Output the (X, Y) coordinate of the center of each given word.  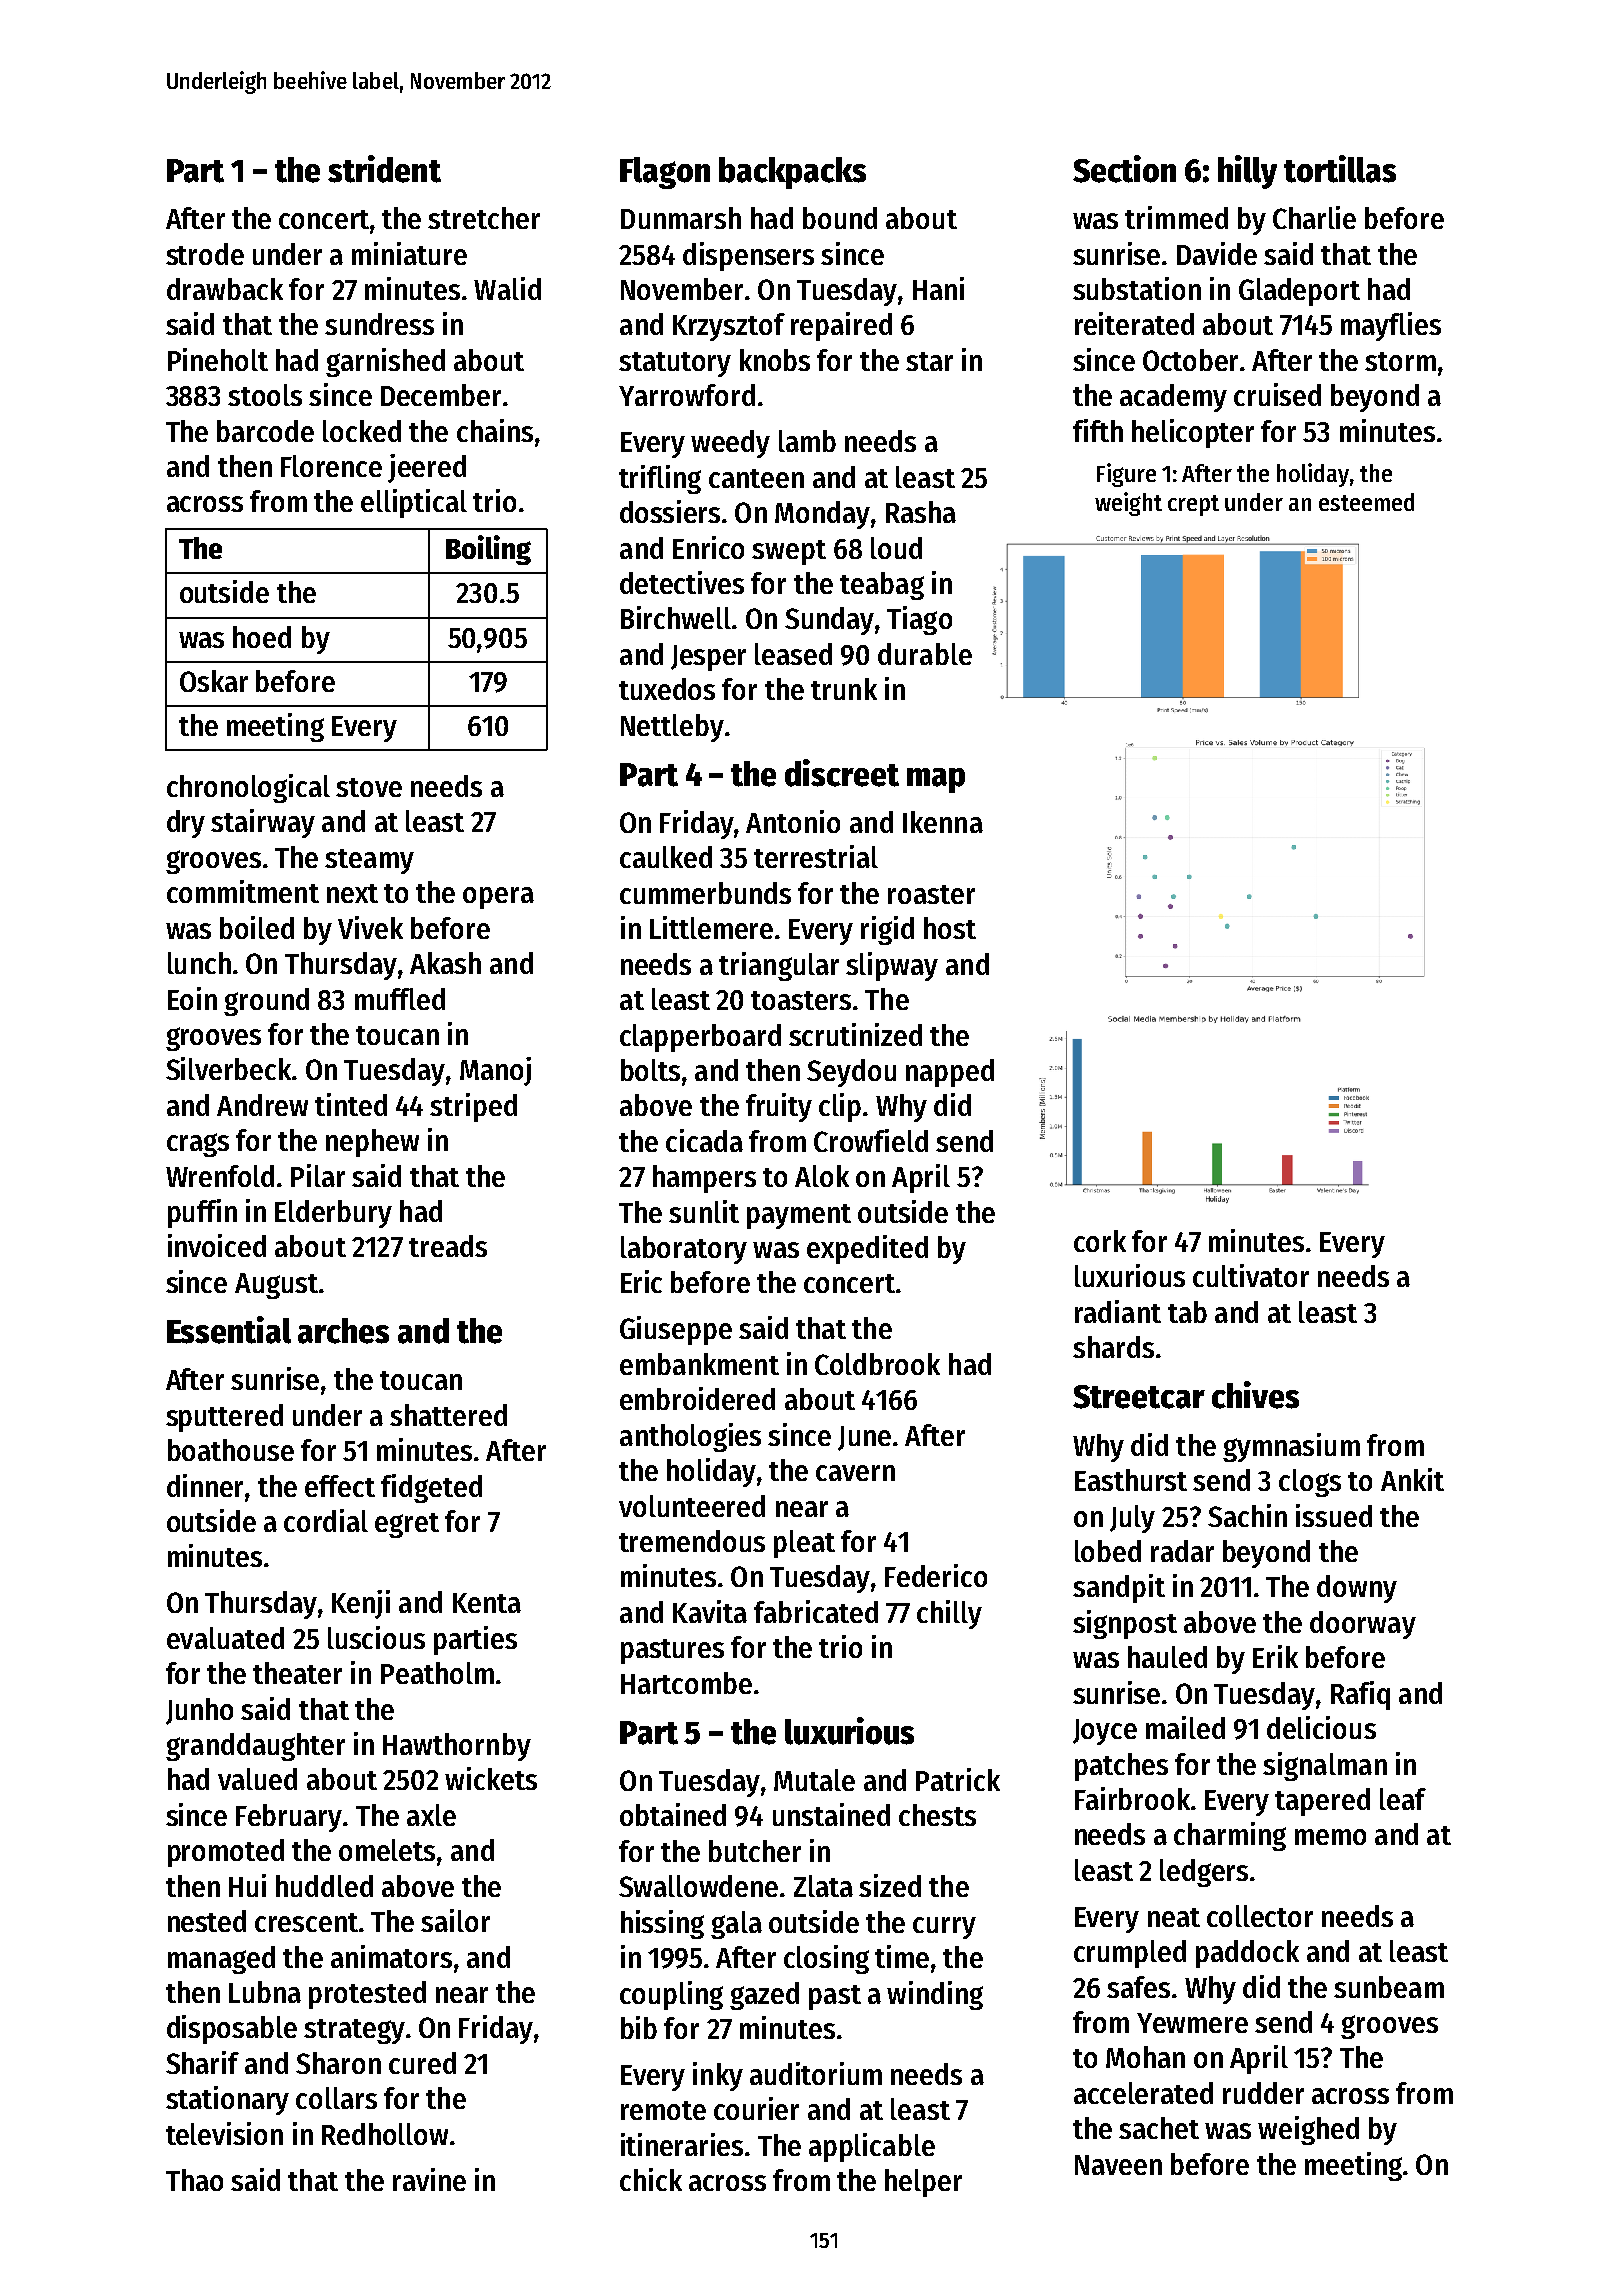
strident (384, 169)
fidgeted (431, 1488)
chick (651, 2179)
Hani (938, 288)
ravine (429, 2179)
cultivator (1251, 1275)
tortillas (1340, 169)
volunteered (692, 1506)
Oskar (214, 681)
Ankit (1412, 1479)
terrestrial (816, 856)
